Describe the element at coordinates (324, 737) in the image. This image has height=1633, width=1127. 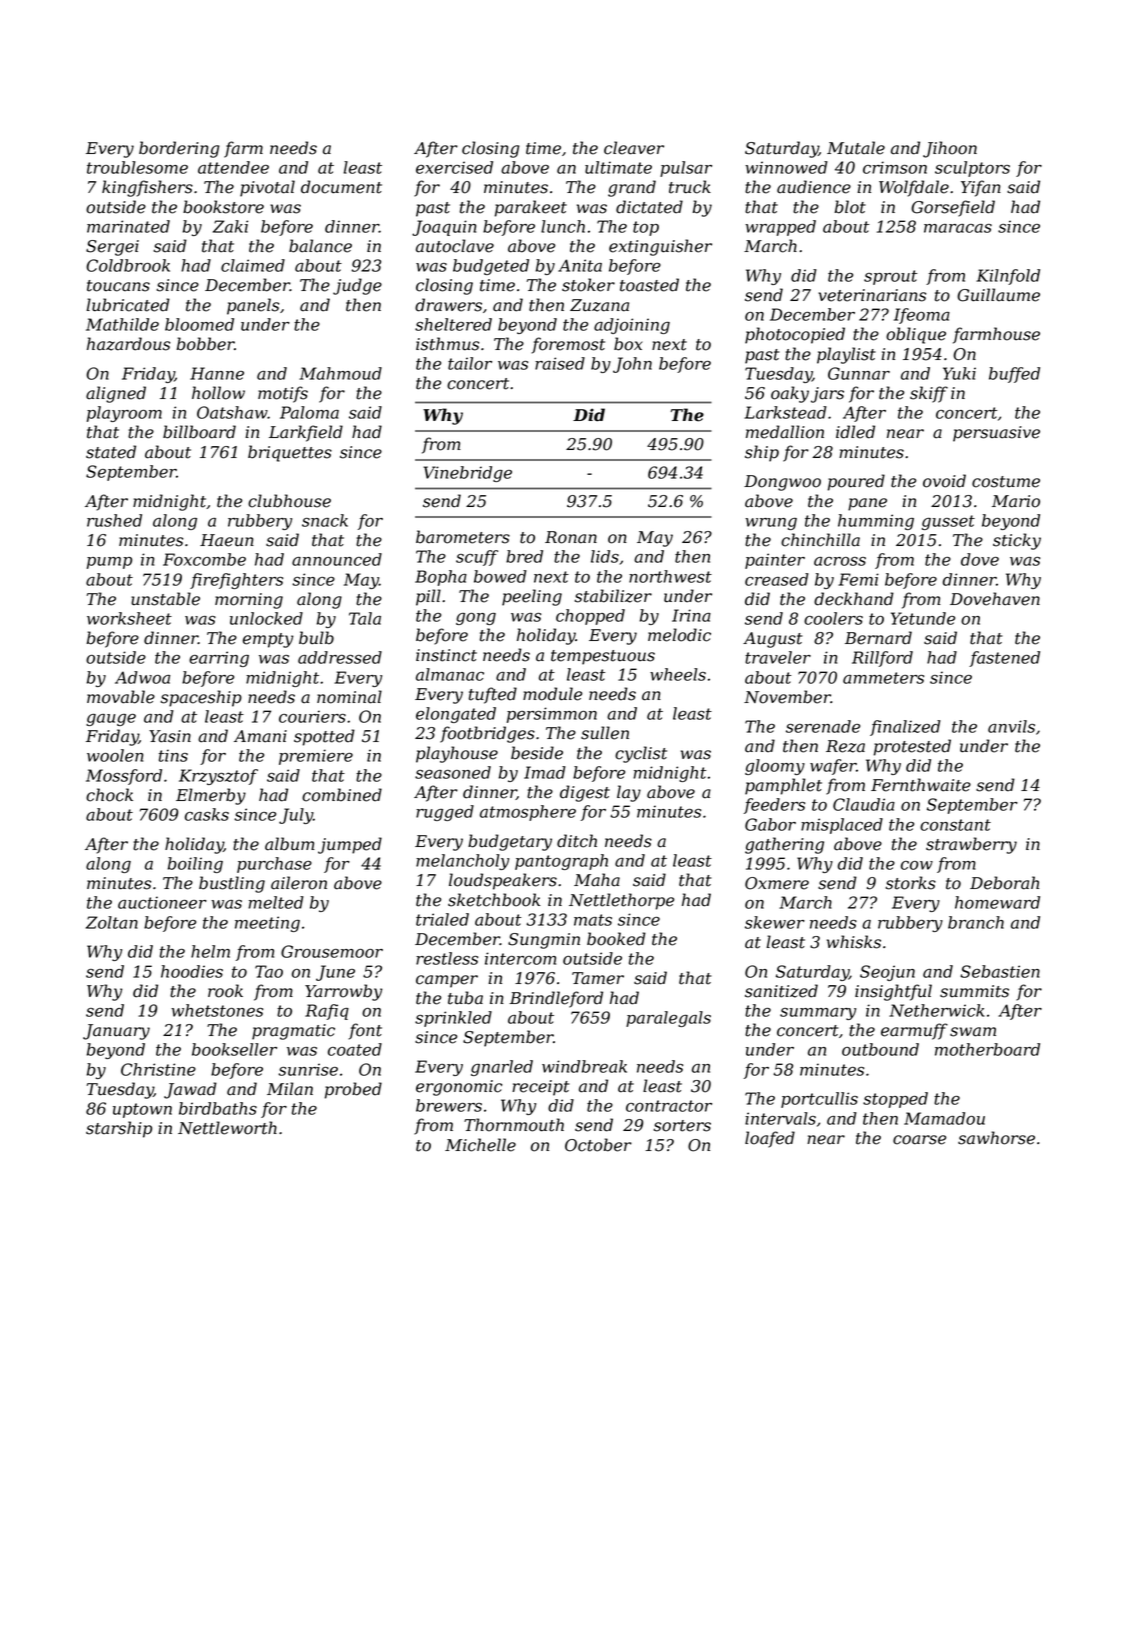
I see `spotted` at that location.
